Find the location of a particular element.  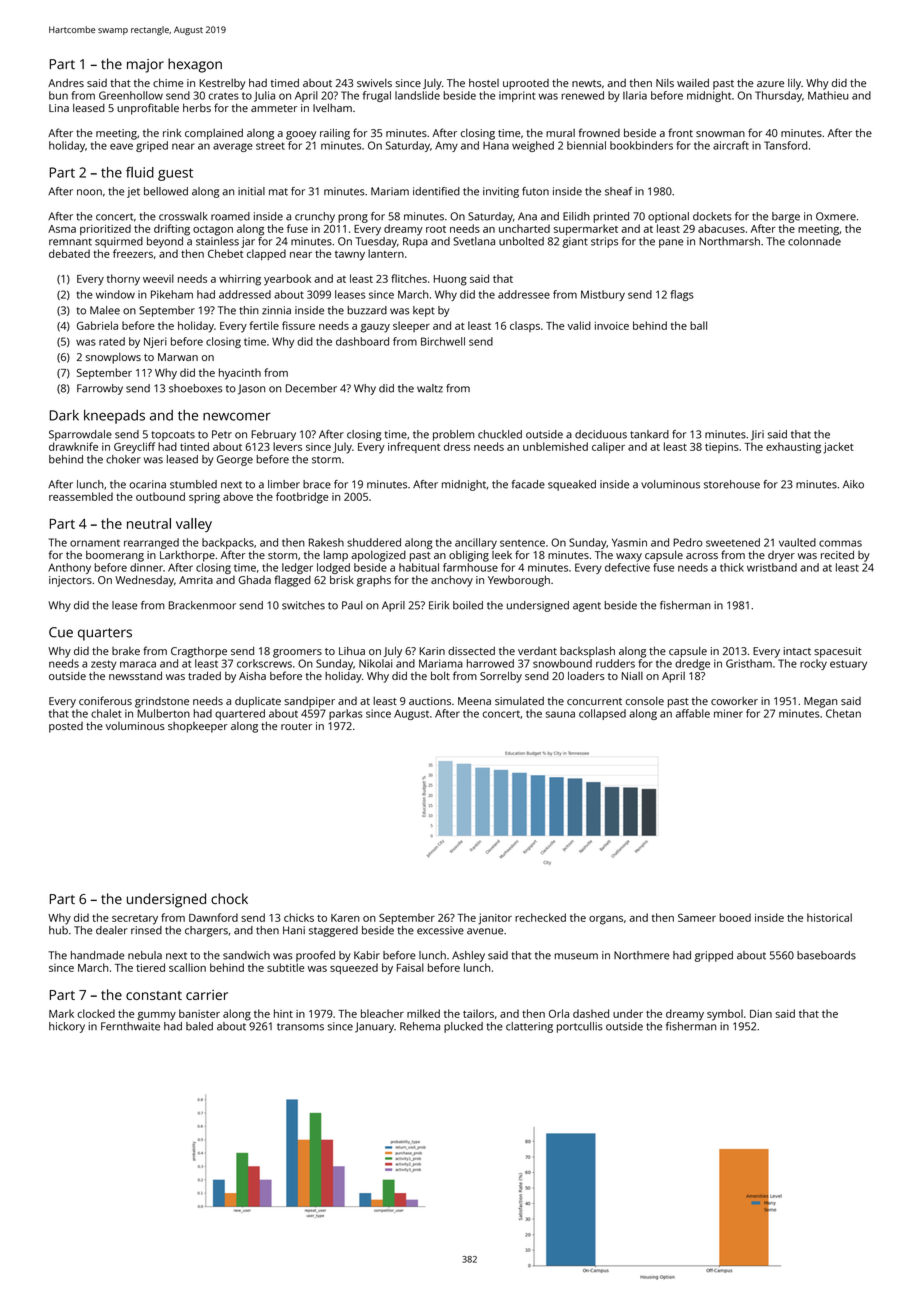

baled is located at coordinates (199, 1026).
